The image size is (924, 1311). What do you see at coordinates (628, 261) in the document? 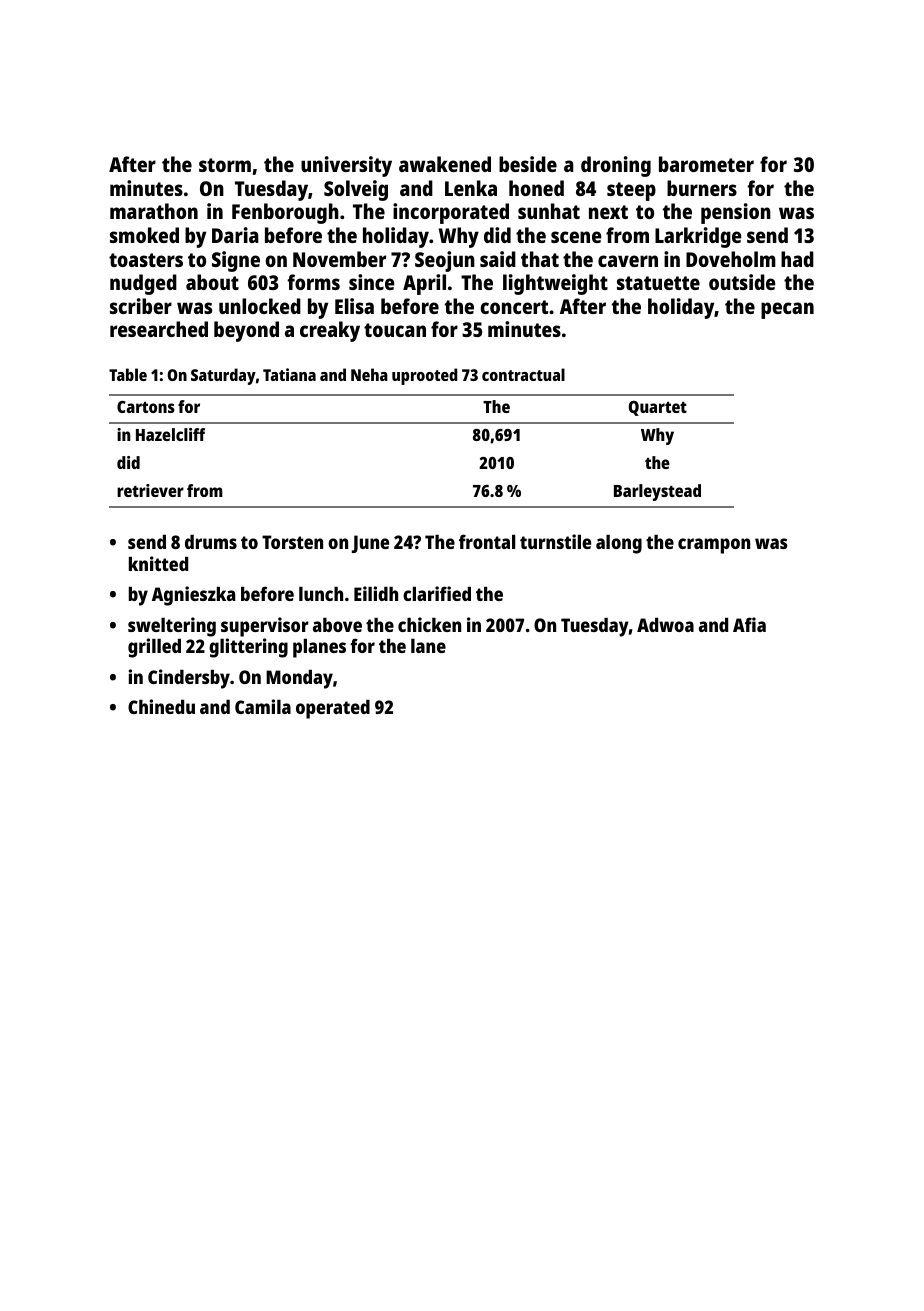
I see `cavern` at bounding box center [628, 261].
